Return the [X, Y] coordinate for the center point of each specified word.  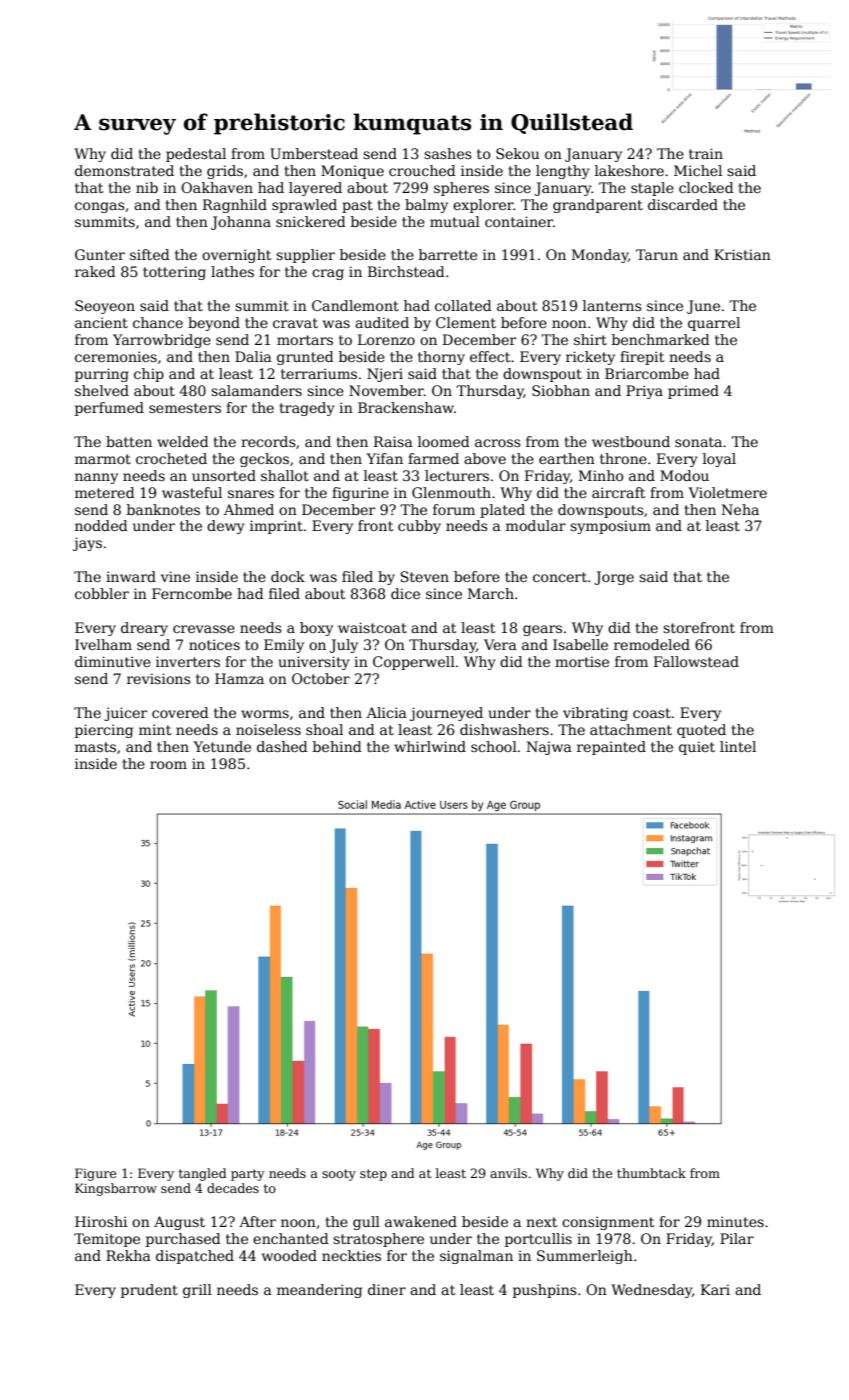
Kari [715, 1289]
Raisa [393, 441]
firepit [642, 358]
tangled [203, 1174]
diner [387, 1289]
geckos [264, 460]
